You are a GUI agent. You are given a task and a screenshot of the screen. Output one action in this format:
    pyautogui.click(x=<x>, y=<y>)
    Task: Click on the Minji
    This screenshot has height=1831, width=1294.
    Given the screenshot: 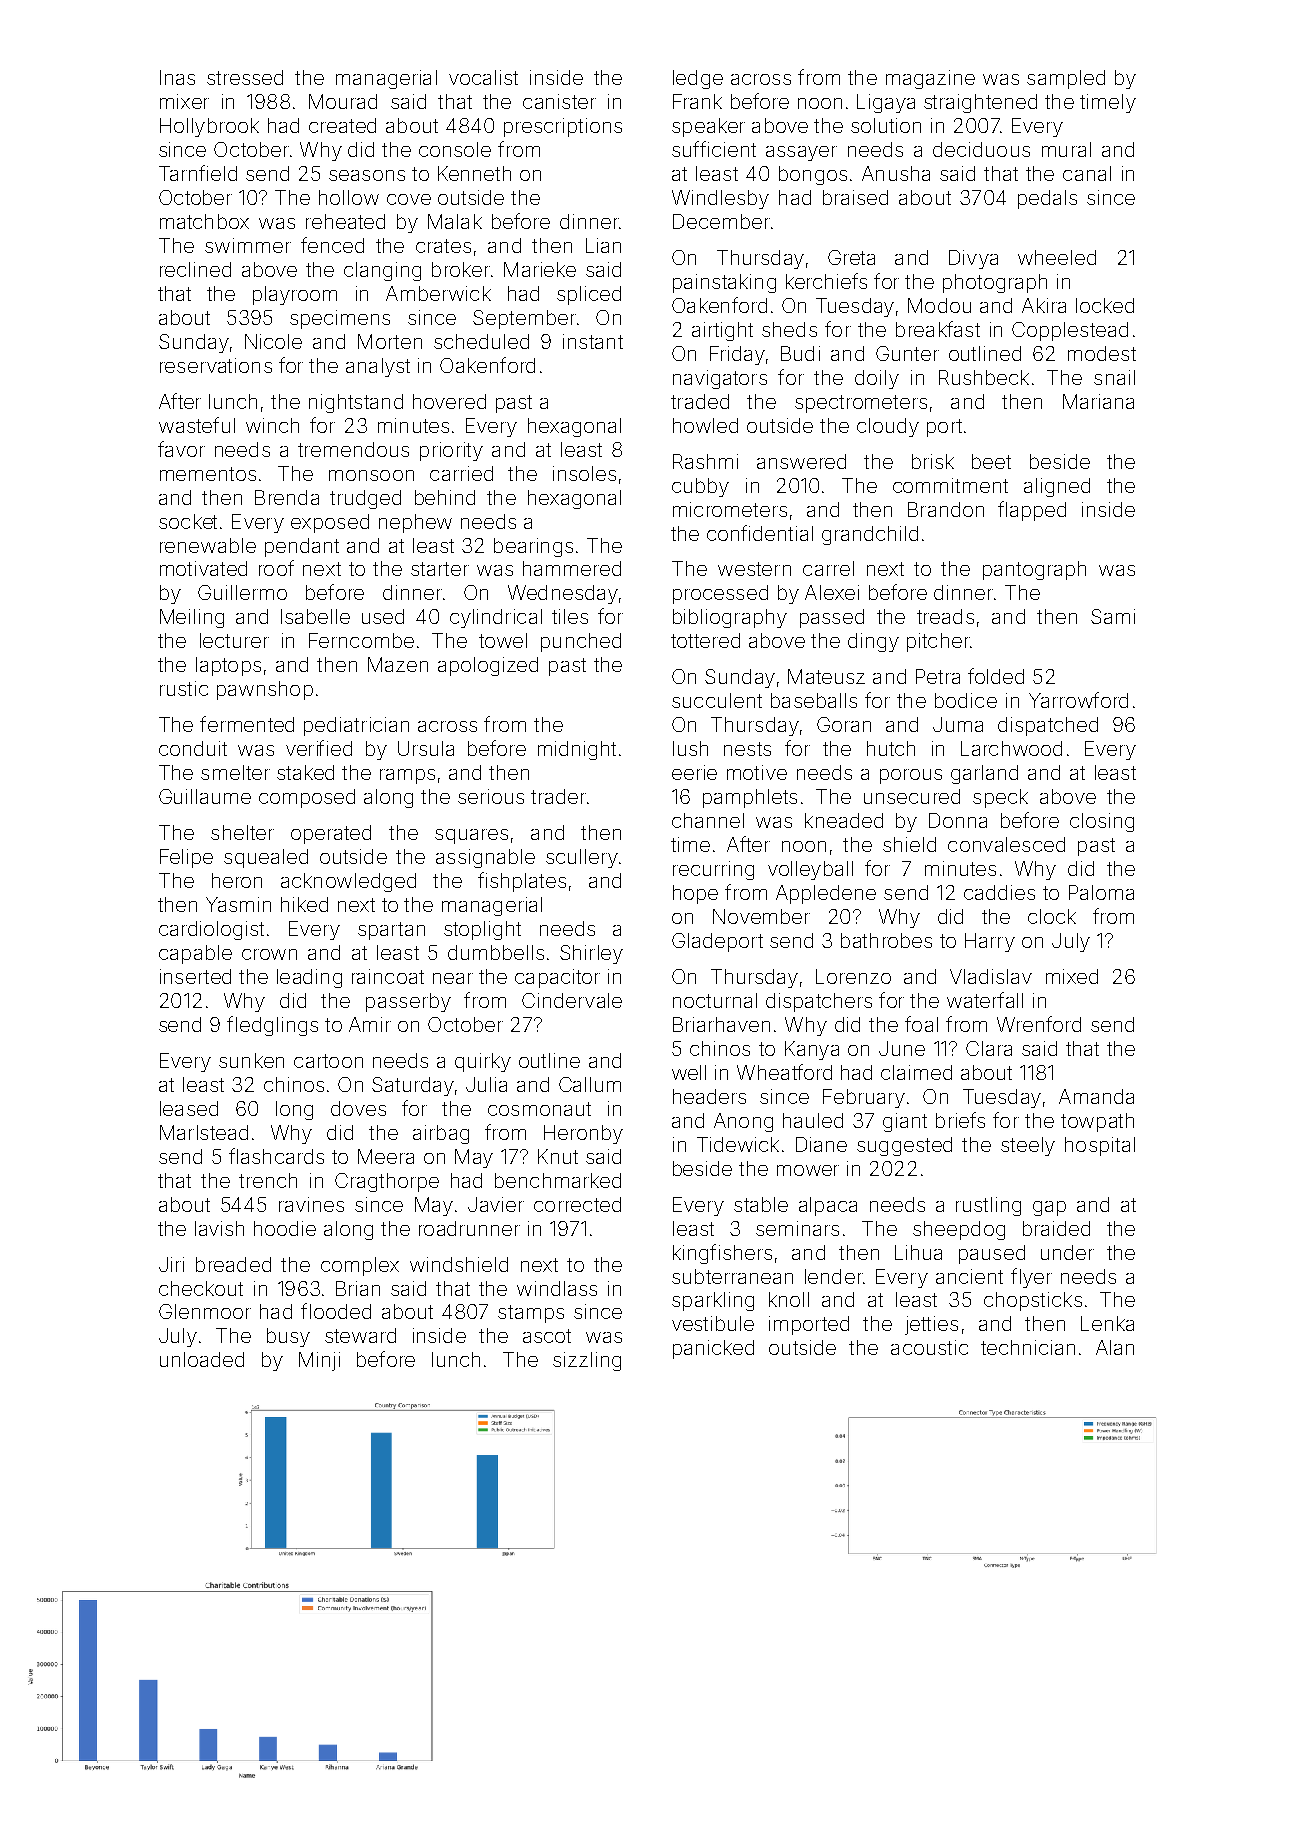 What is the action you would take?
    pyautogui.click(x=319, y=1361)
